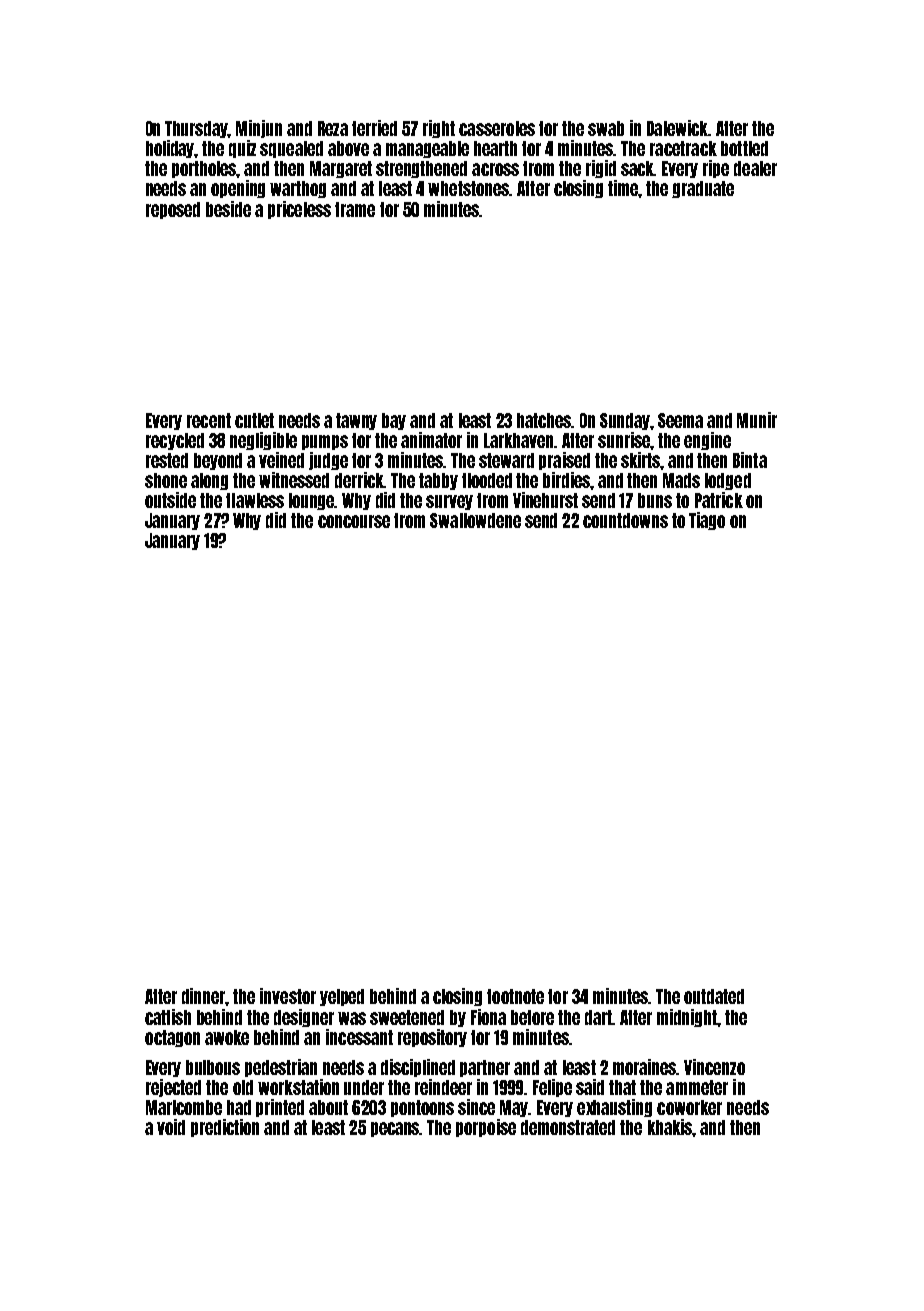 This page has height=1311, width=924. What do you see at coordinates (606, 128) in the page?
I see `swab` at bounding box center [606, 128].
